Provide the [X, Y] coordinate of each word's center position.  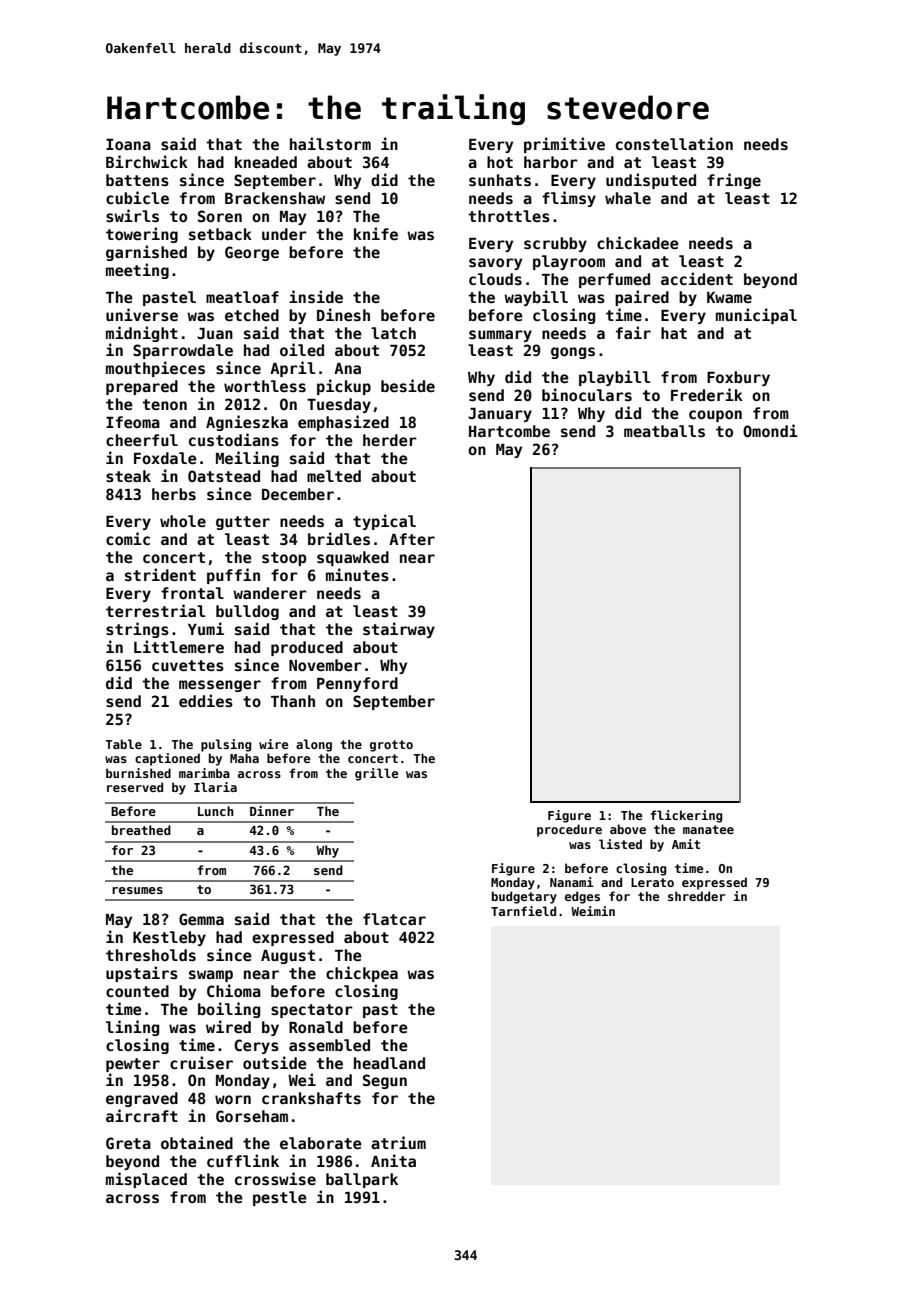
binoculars [587, 394]
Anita [393, 1160]
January [500, 415]
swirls [132, 215]
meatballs [664, 431]
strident [160, 574]
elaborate [321, 1143]
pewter [133, 1065]
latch [393, 333]
